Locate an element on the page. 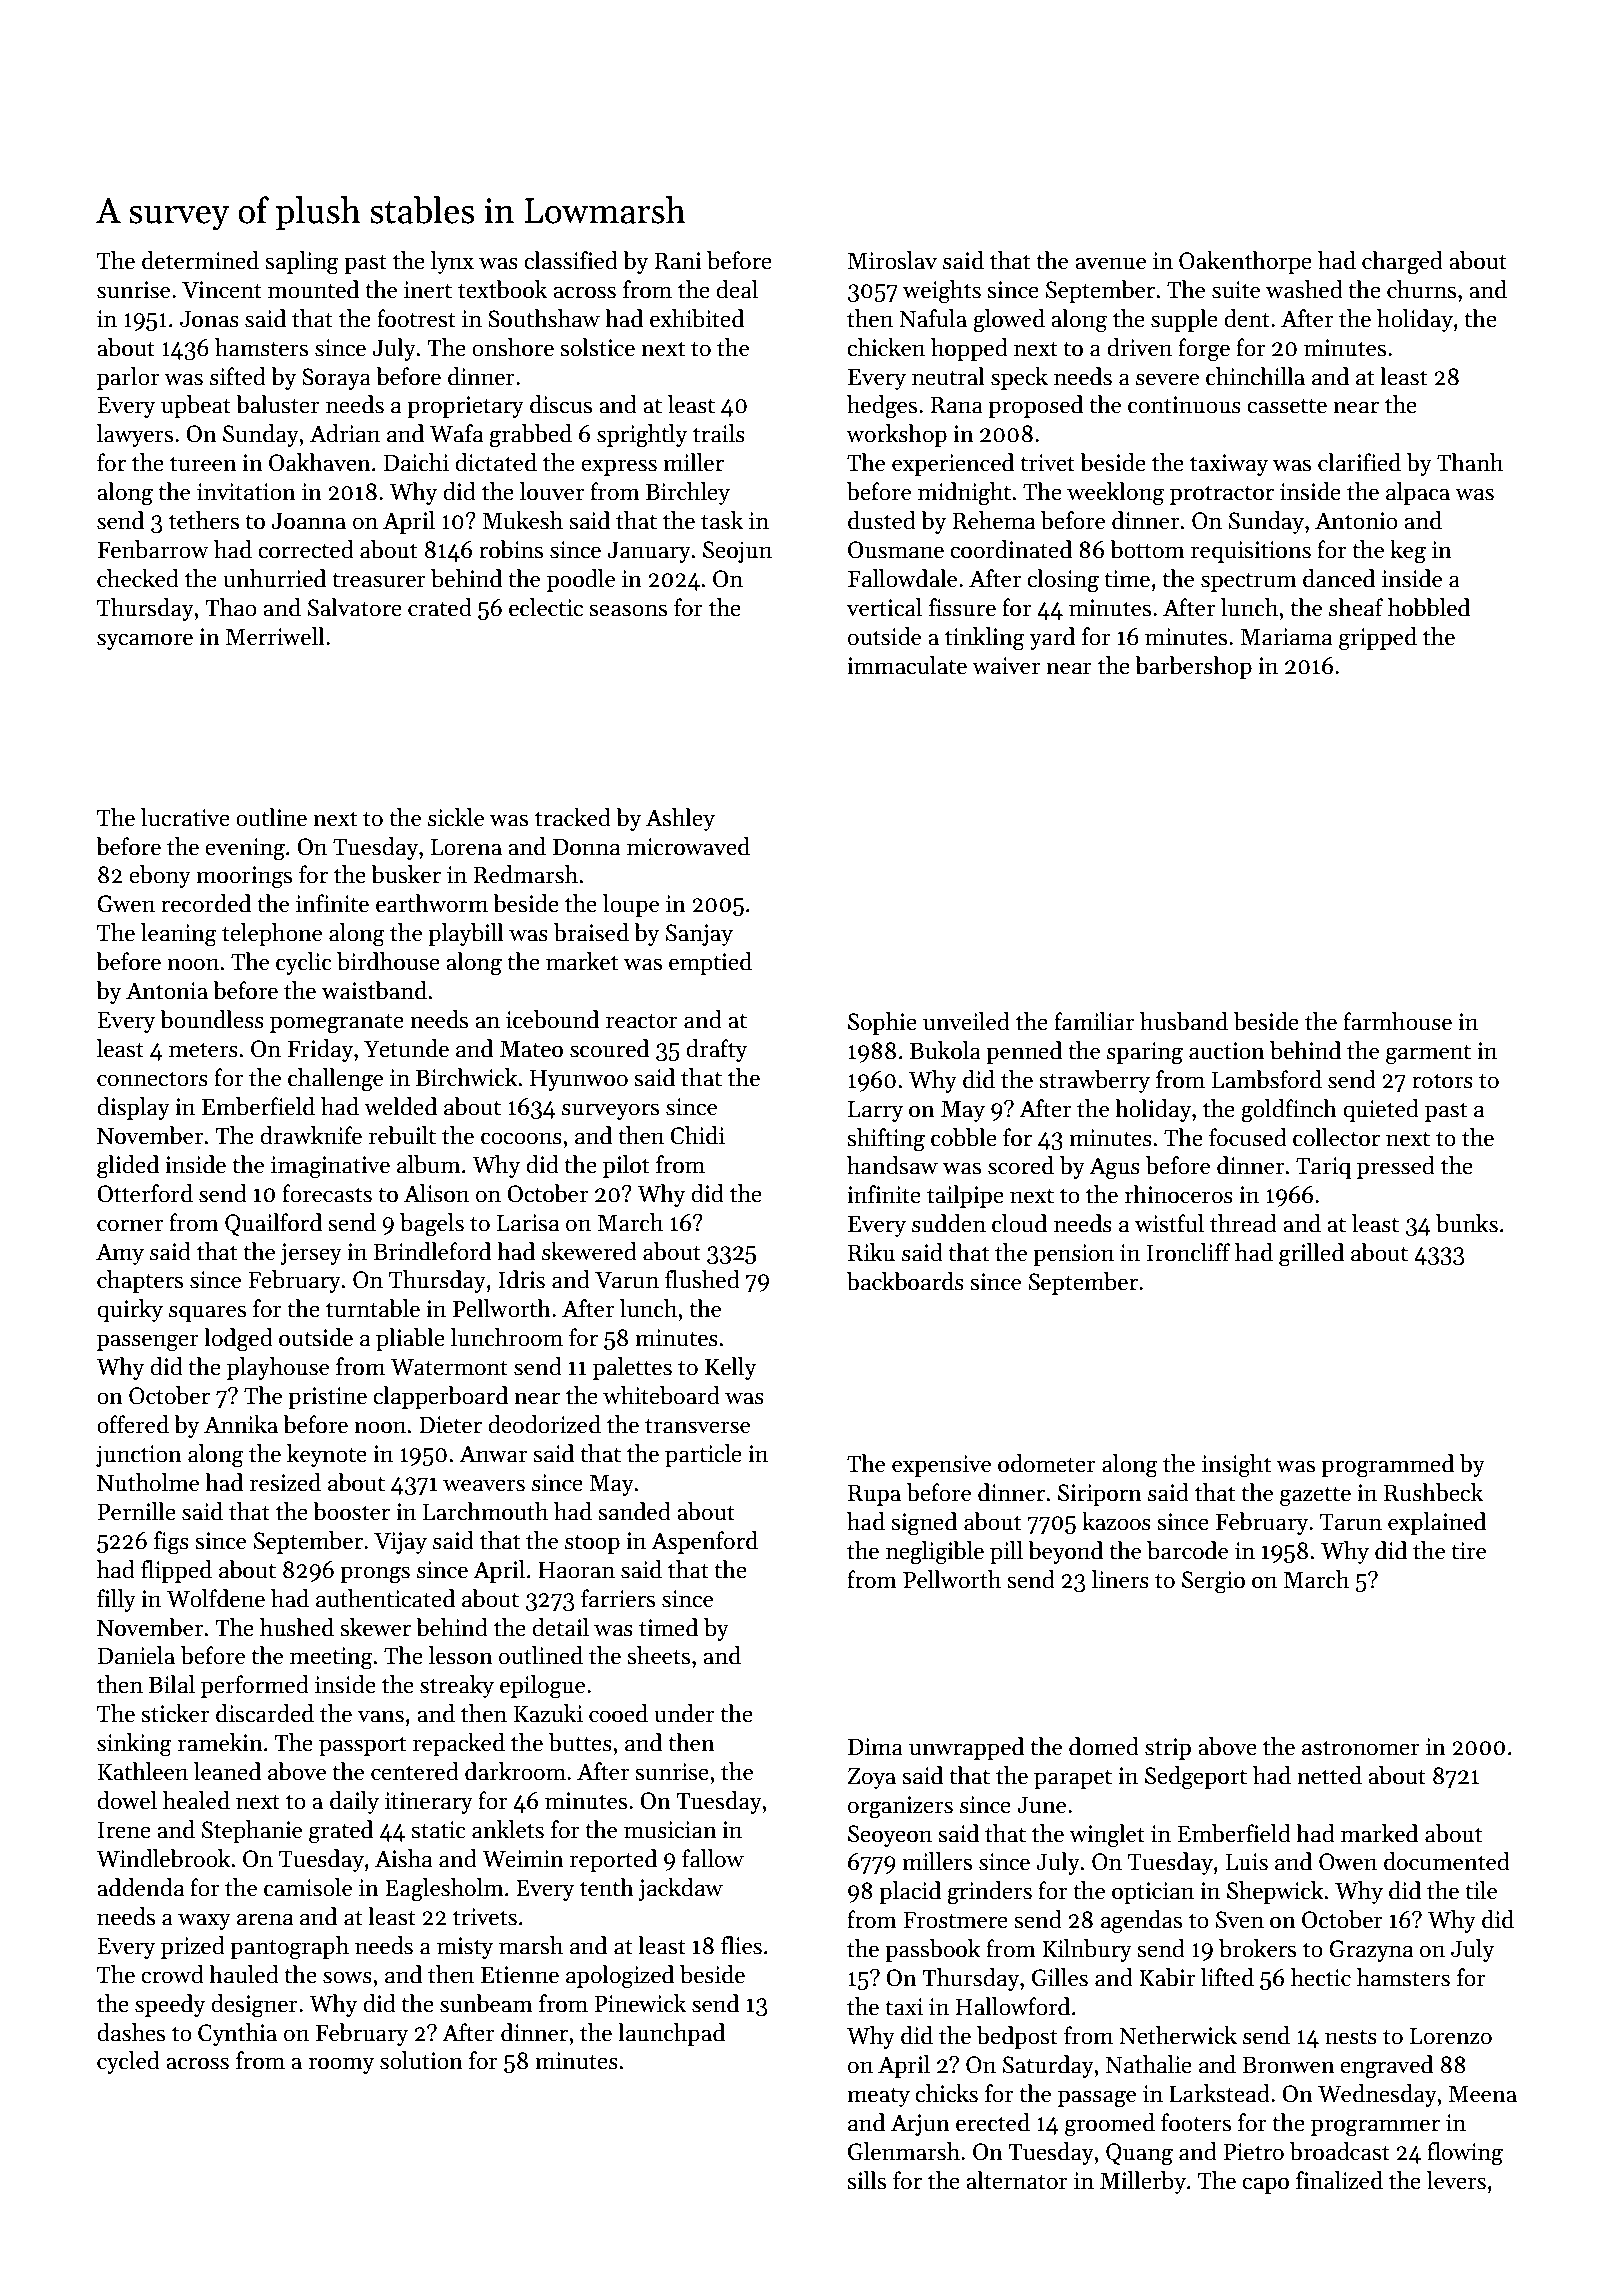 Image resolution: width=1620 pixels, height=2292 pixels. gripped is located at coordinates (1378, 639).
